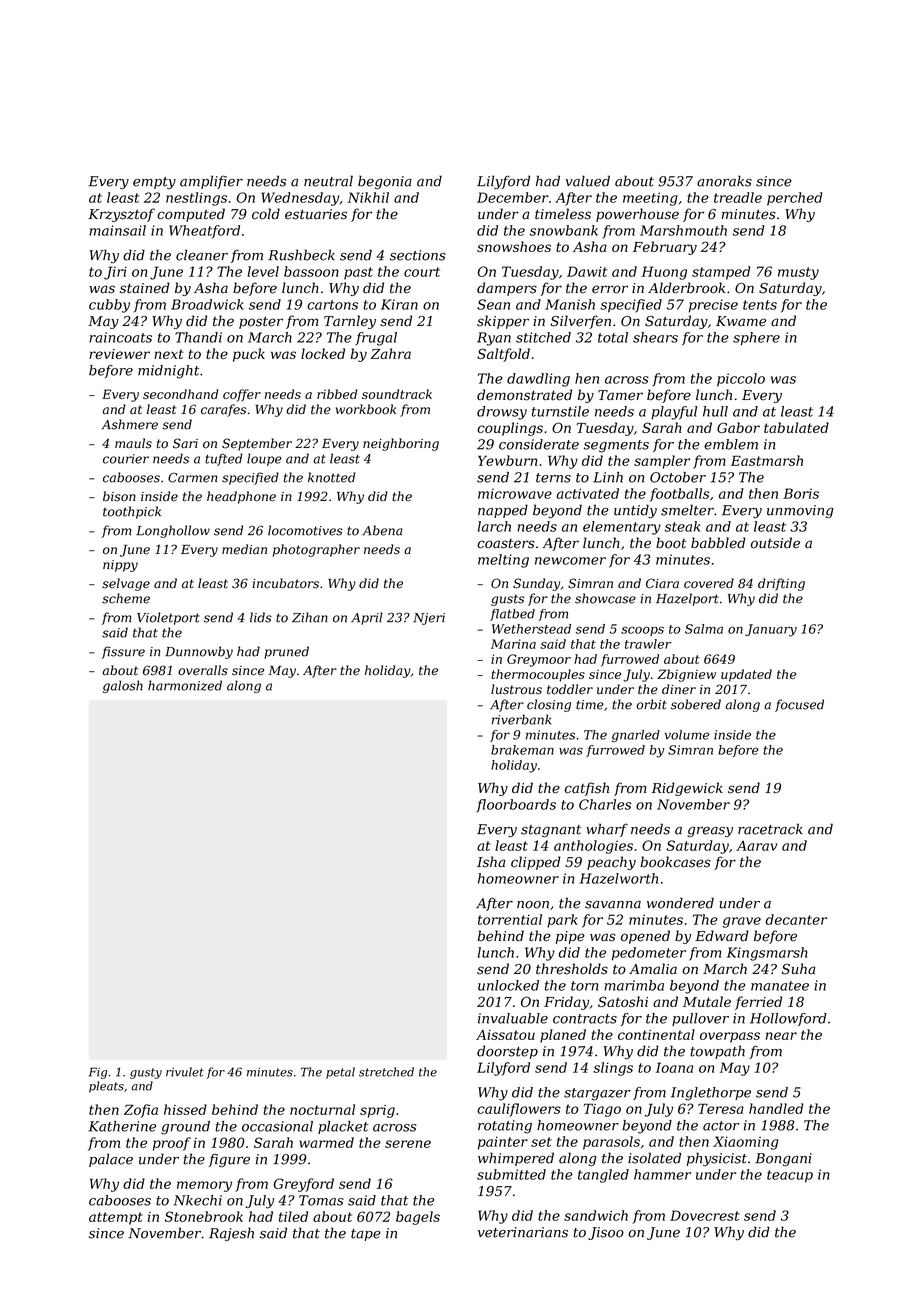 Image resolution: width=924 pixels, height=1308 pixels. What do you see at coordinates (756, 845) in the screenshot?
I see `Aarav` at bounding box center [756, 845].
